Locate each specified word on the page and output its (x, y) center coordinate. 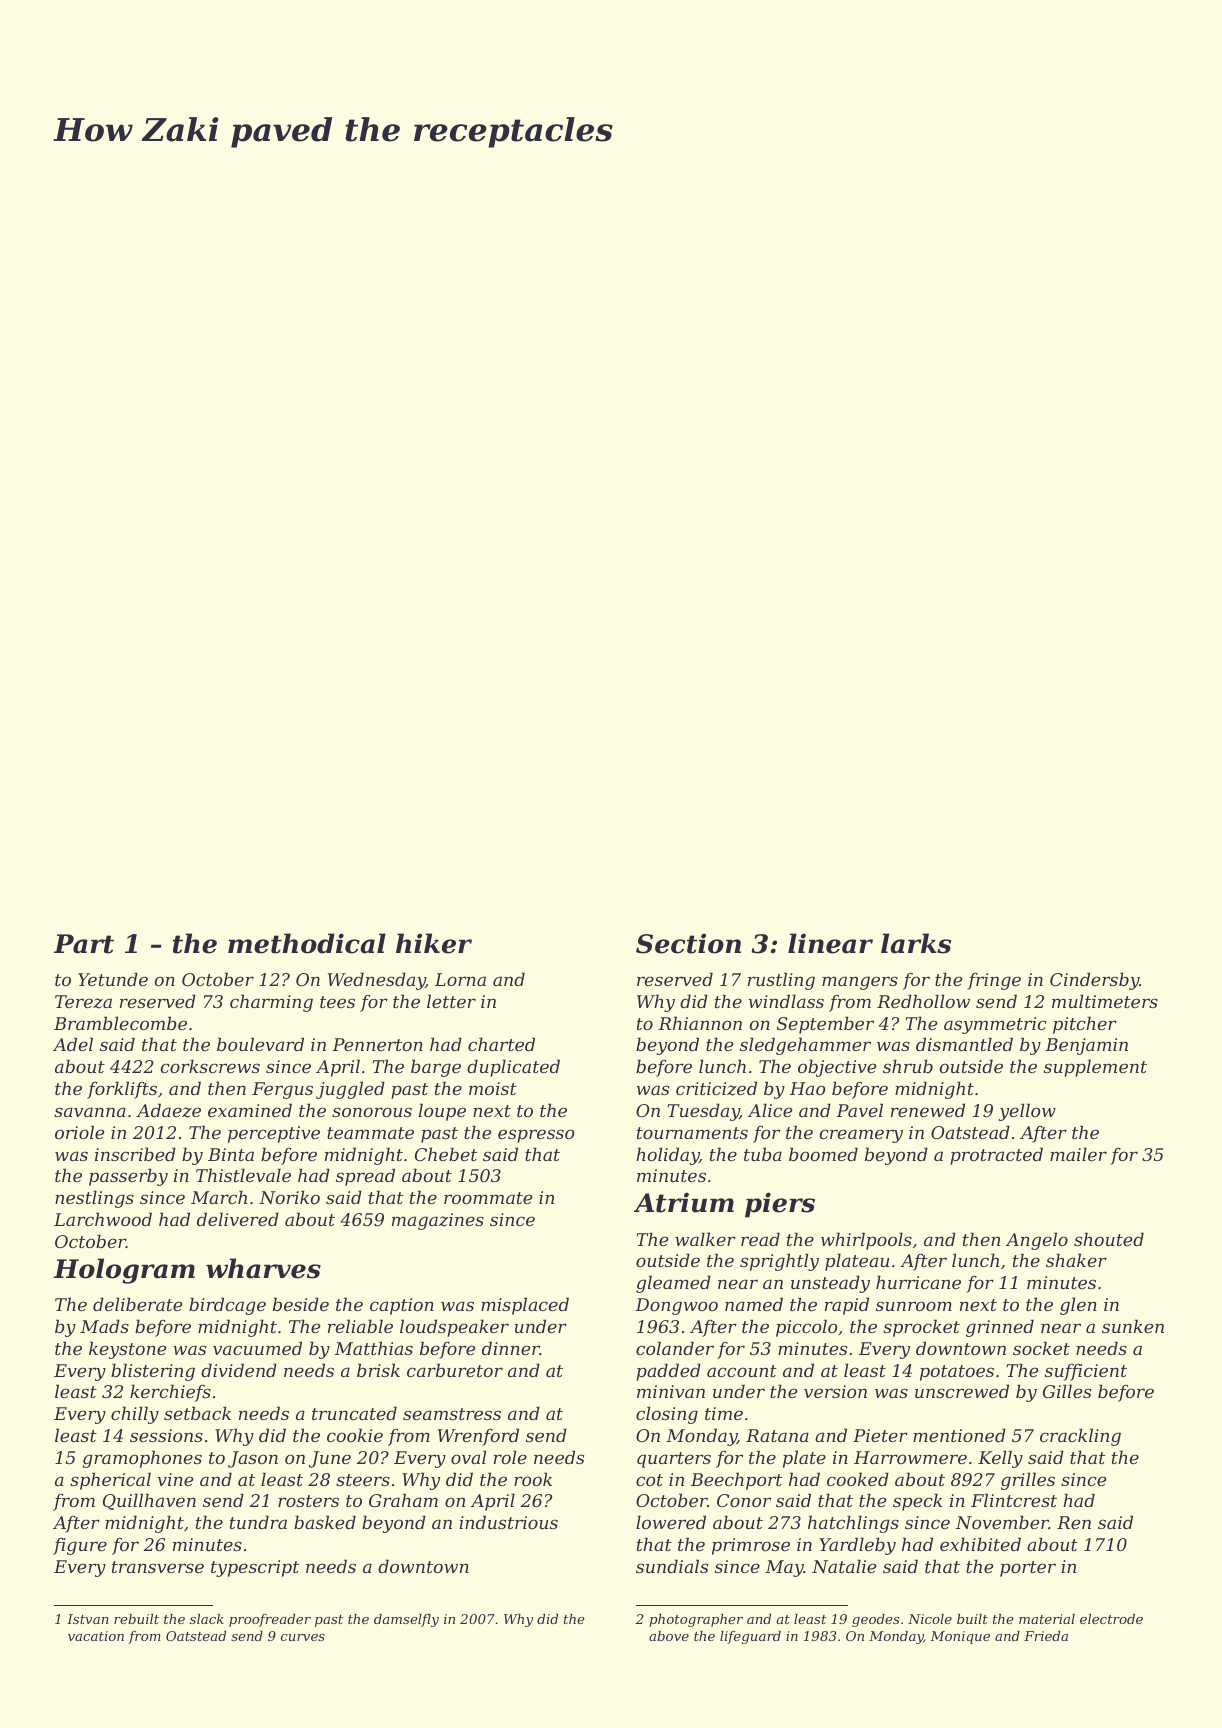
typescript (255, 1568)
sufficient (1086, 1372)
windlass (786, 1001)
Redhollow (923, 1001)
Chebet (446, 1154)
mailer (1078, 1154)
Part (84, 944)
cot (649, 1480)
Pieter (880, 1435)
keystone (127, 1350)
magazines (438, 1221)
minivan (671, 1391)
